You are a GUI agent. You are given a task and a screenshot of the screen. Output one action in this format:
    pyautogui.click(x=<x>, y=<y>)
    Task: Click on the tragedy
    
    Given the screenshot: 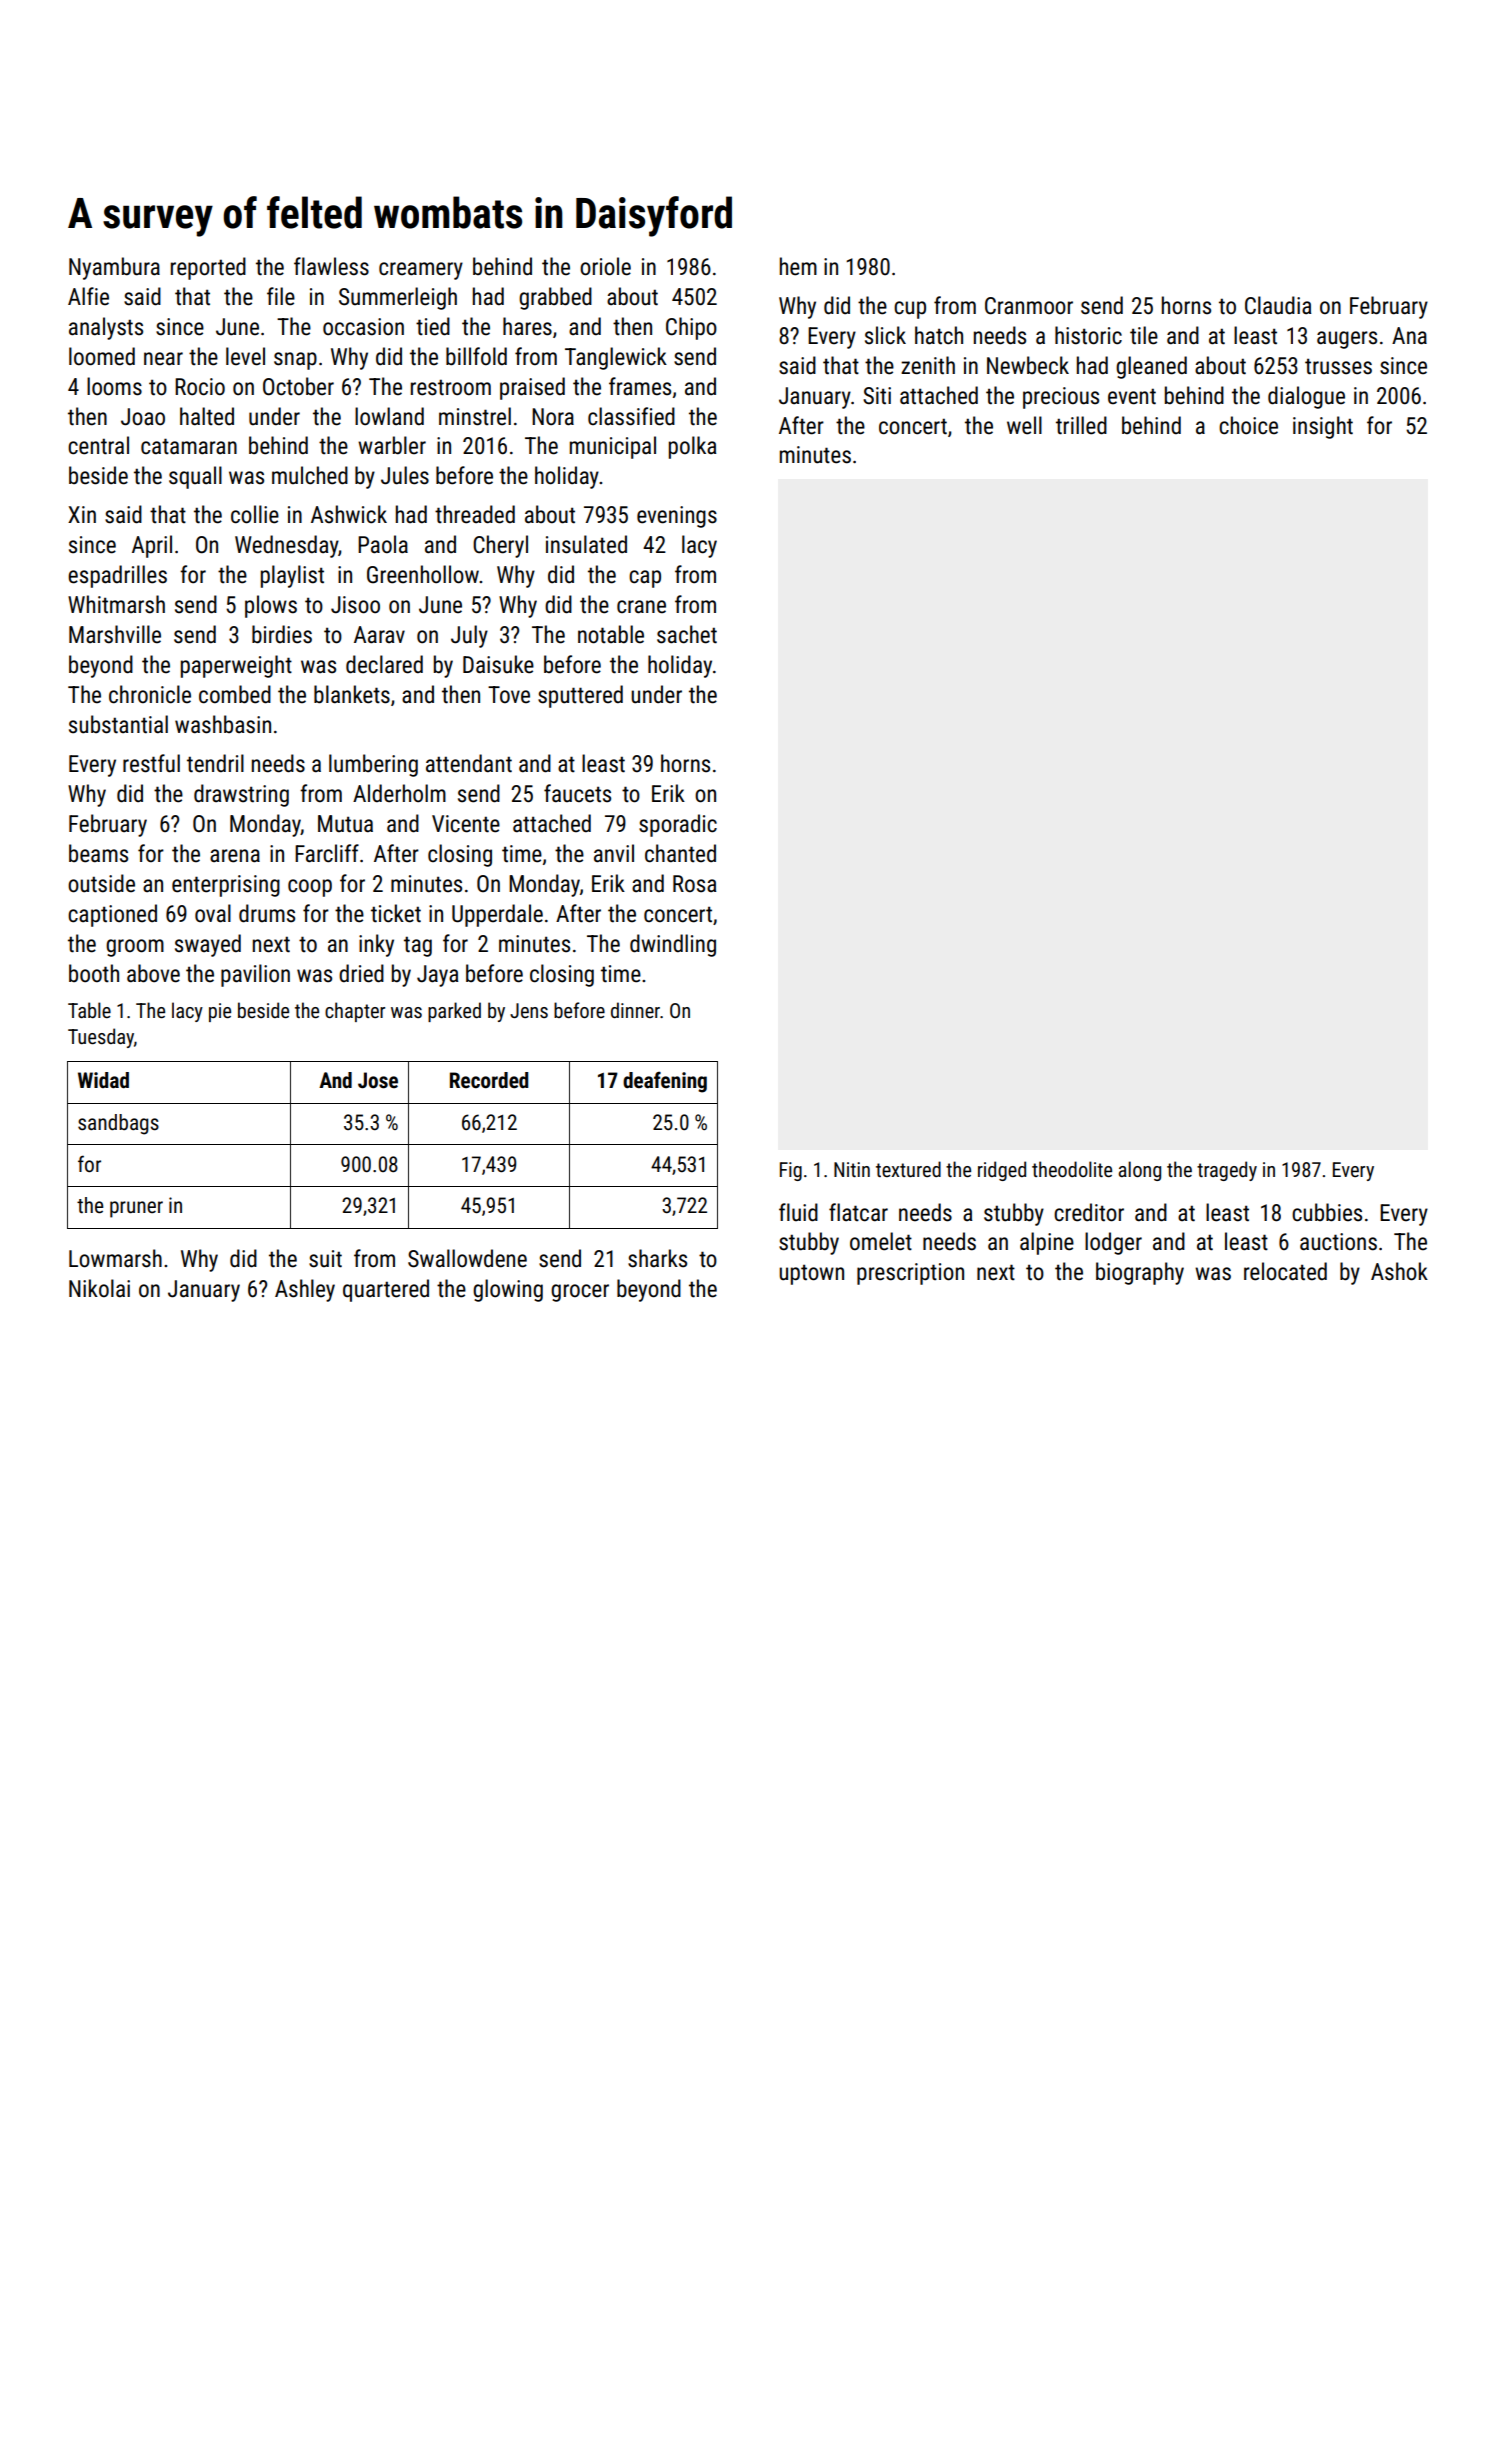 What is the action you would take?
    pyautogui.click(x=1227, y=1171)
